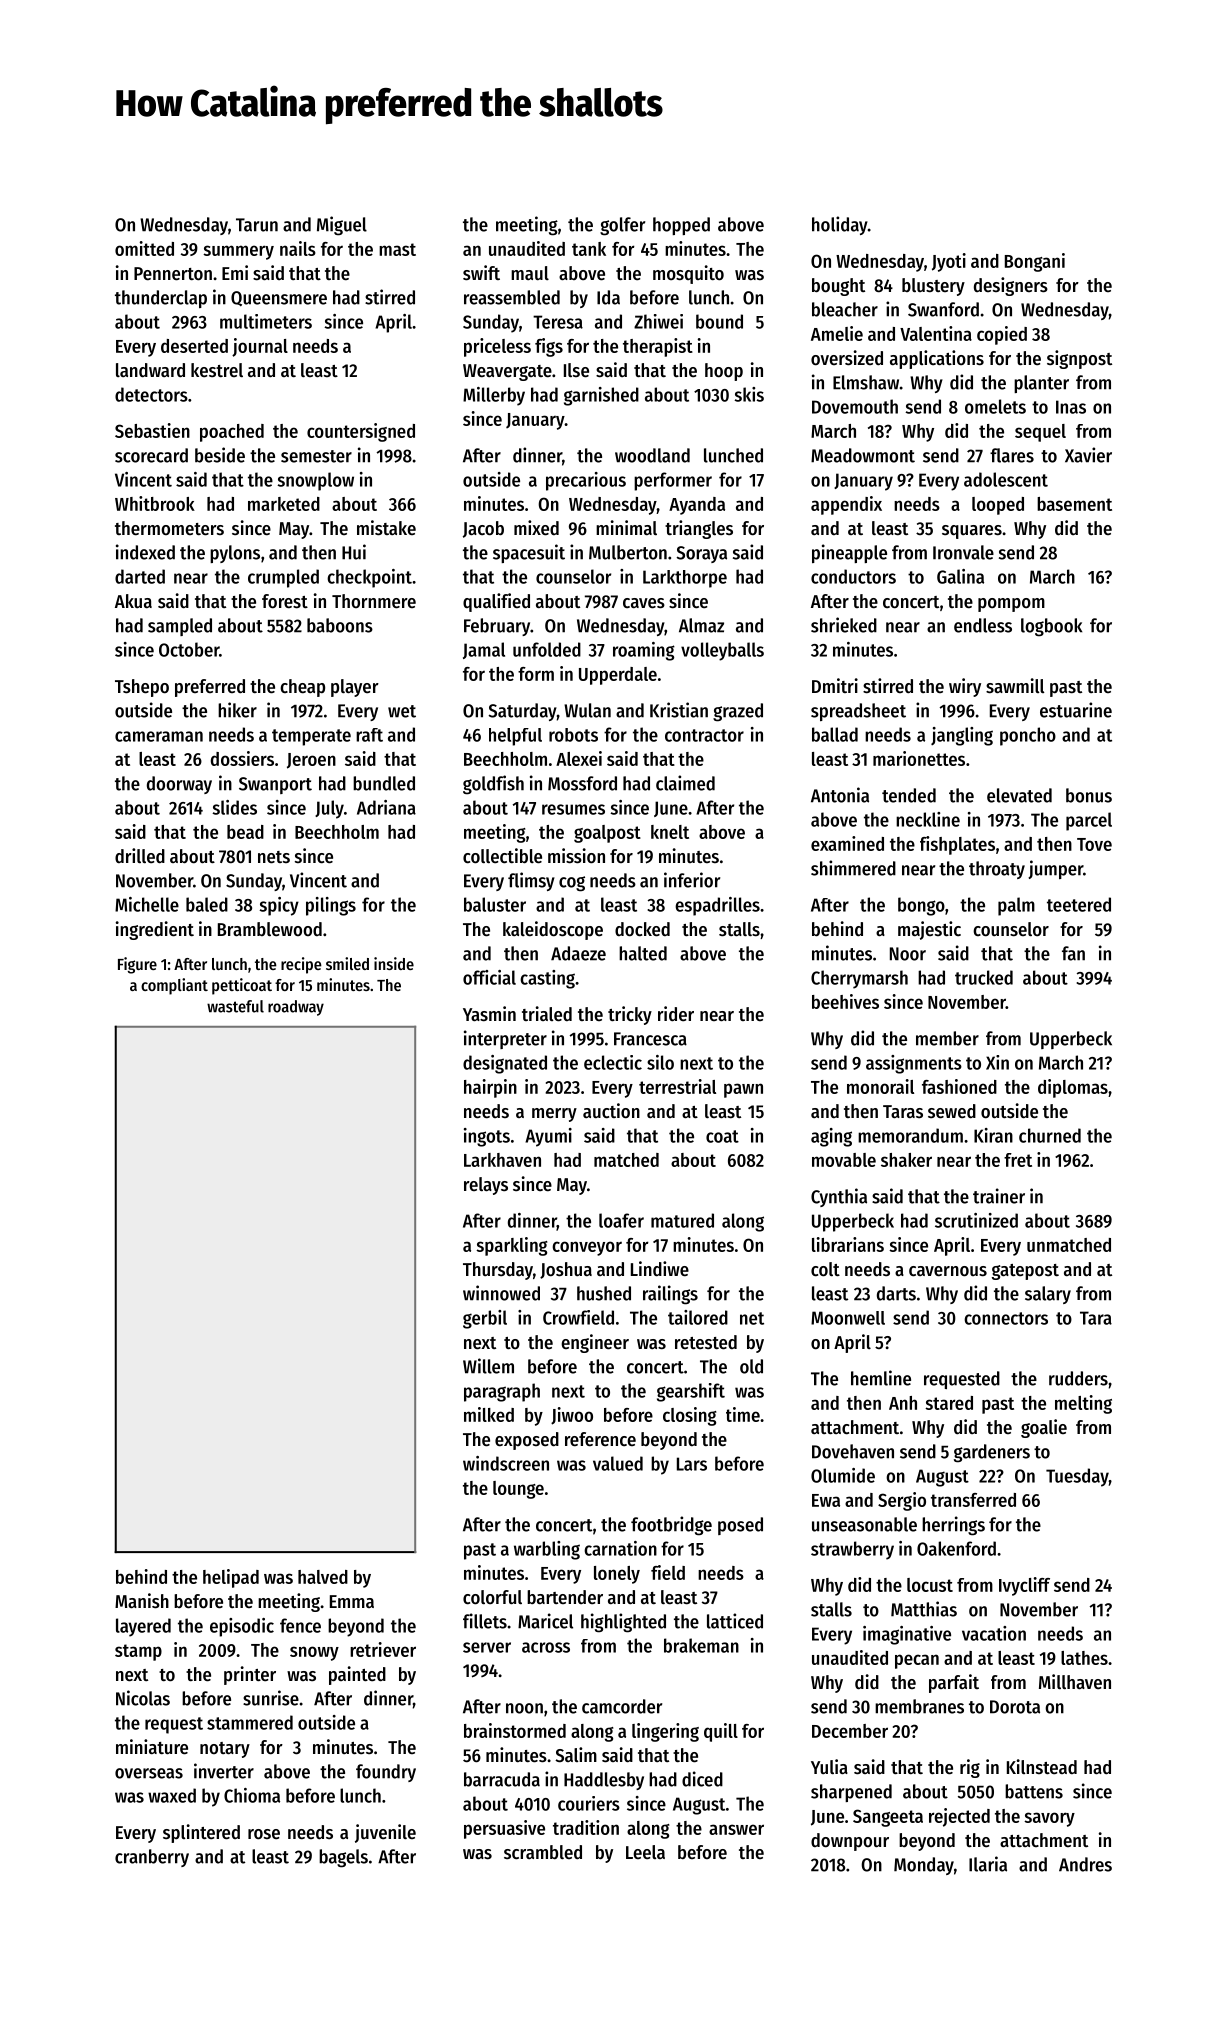  Describe the element at coordinates (352, 1601) in the screenshot. I see `Emma` at that location.
